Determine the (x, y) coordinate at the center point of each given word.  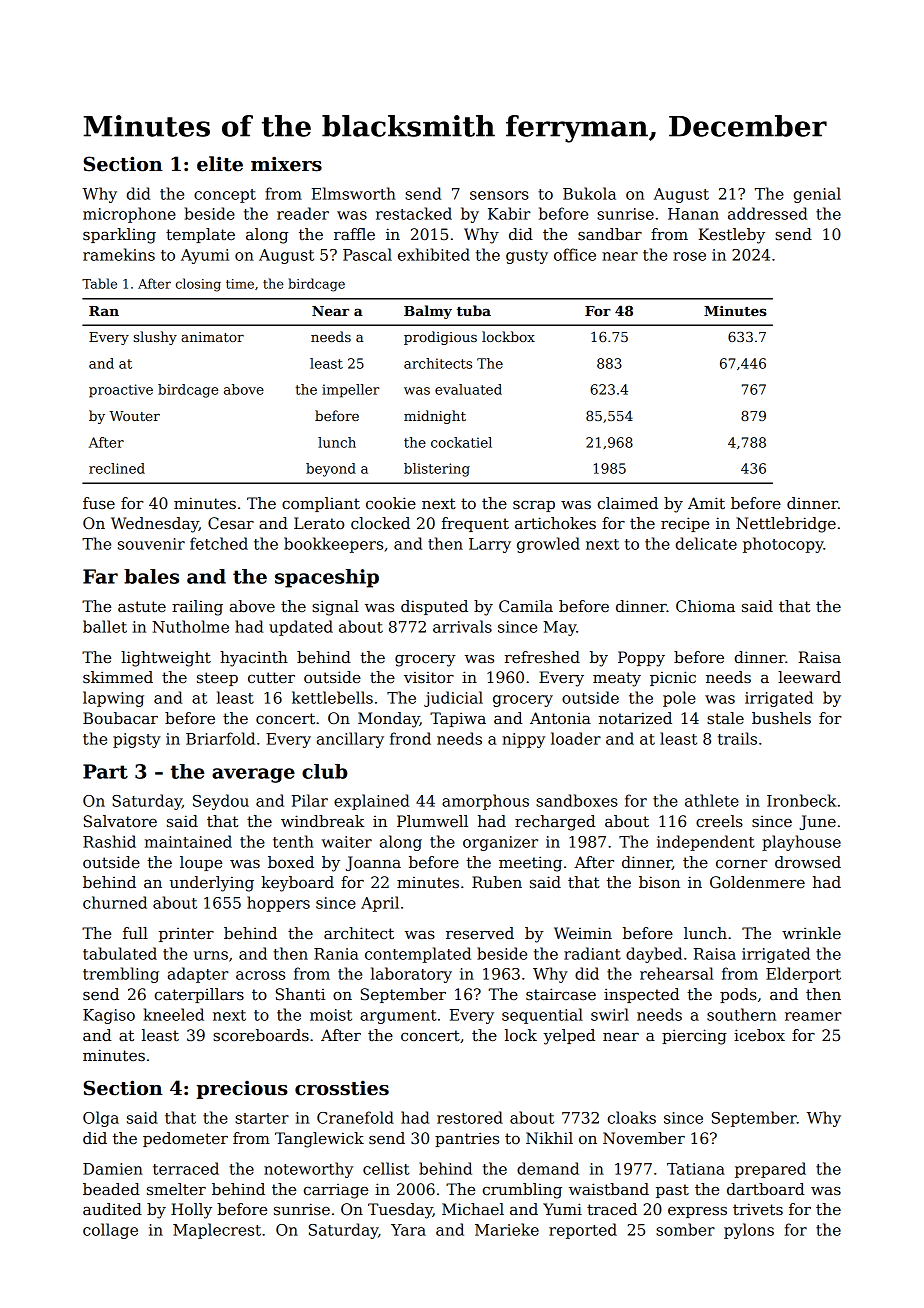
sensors (499, 195)
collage (110, 1231)
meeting (530, 864)
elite (220, 164)
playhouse (801, 843)
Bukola (589, 193)
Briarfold (220, 738)
